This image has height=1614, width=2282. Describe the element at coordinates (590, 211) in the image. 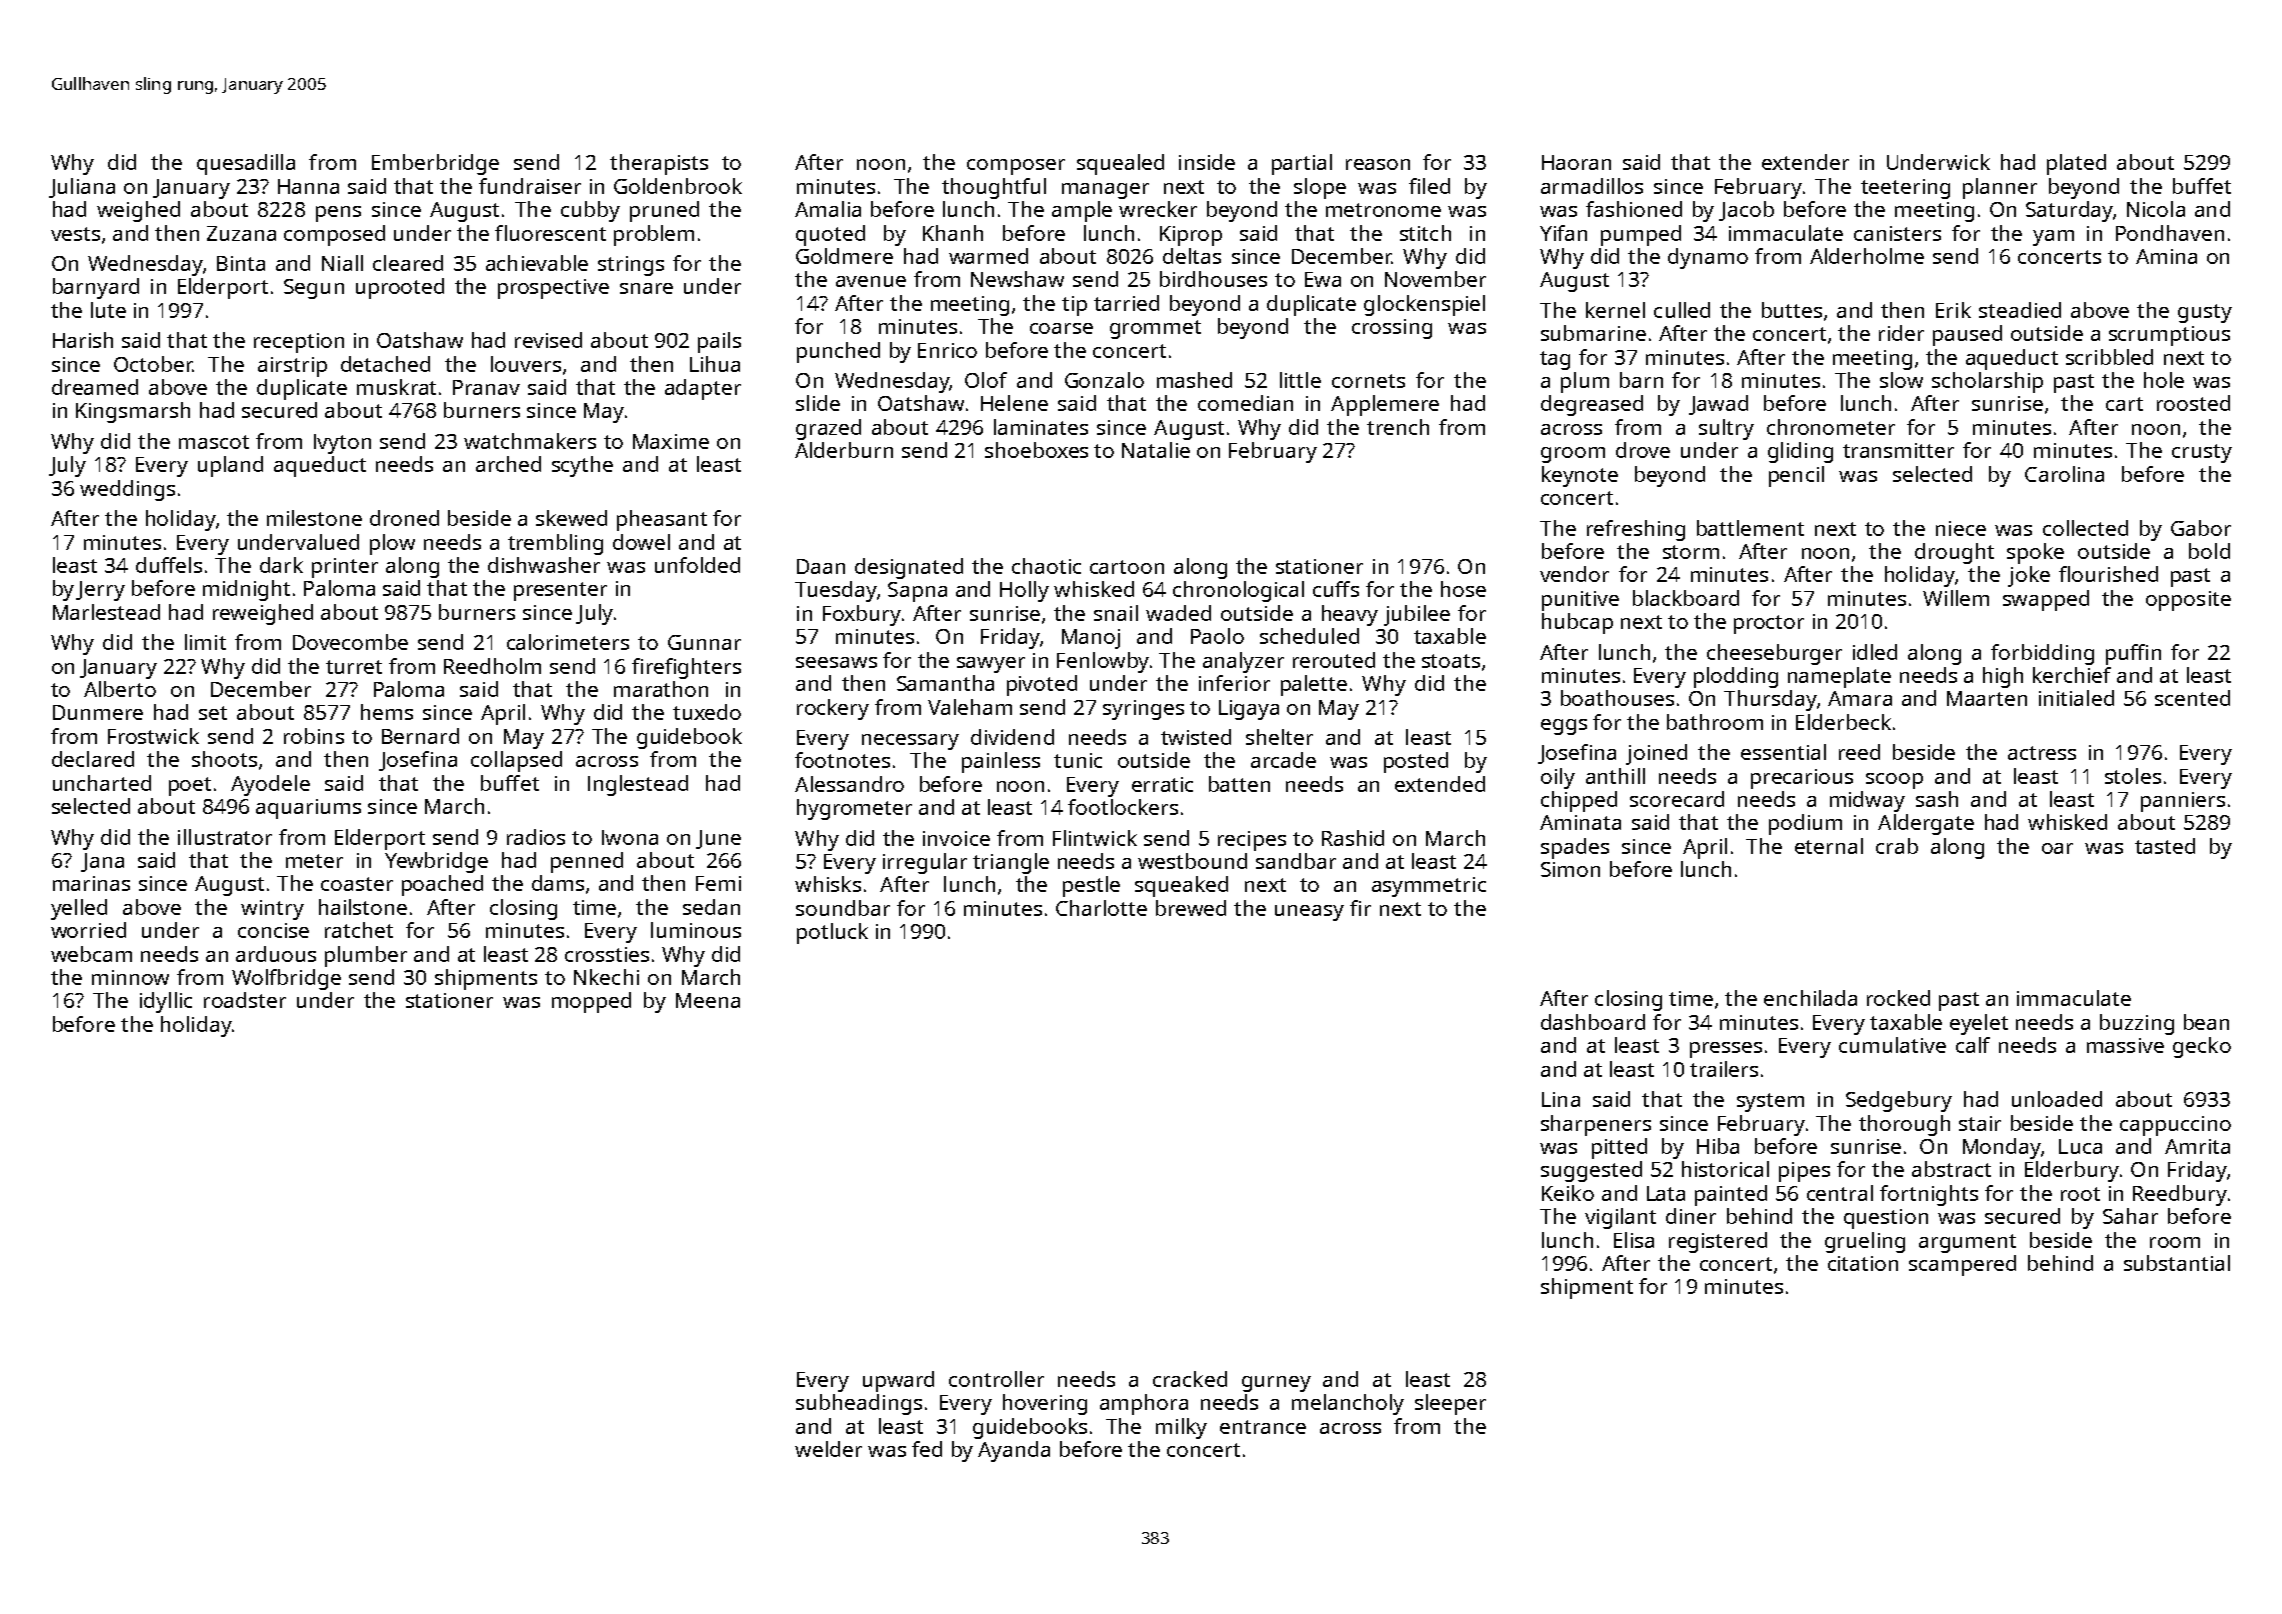

I see `cubby` at that location.
